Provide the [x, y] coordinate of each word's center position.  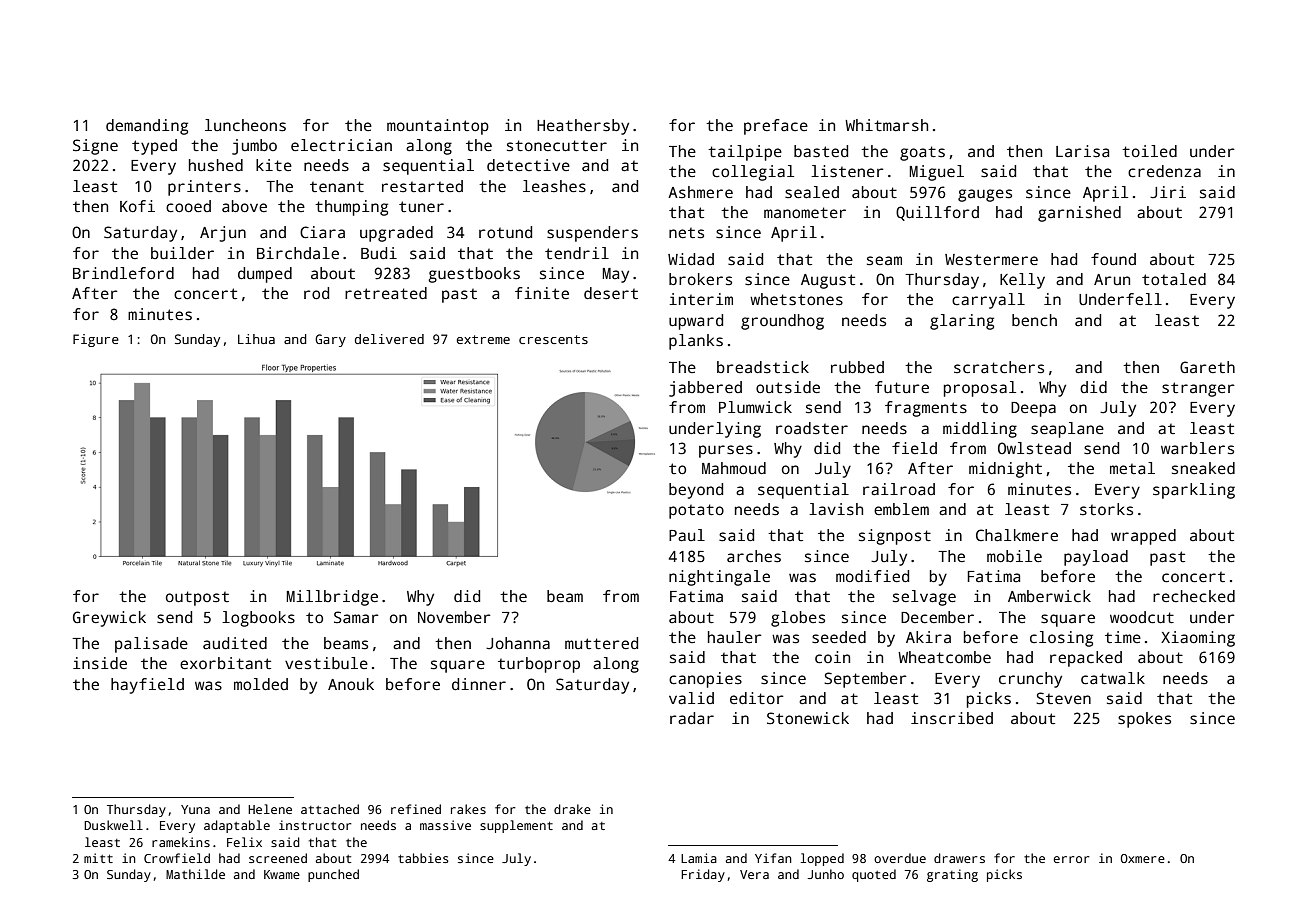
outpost [197, 598]
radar [692, 718]
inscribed [952, 718]
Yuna [195, 809]
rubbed [857, 367]
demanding [147, 127]
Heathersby [583, 127]
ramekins [181, 842]
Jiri [1168, 192]
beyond [696, 491]
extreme [483, 339]
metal [1132, 468]
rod [316, 293]
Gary [330, 340]
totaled [1174, 279]
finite [542, 293]
